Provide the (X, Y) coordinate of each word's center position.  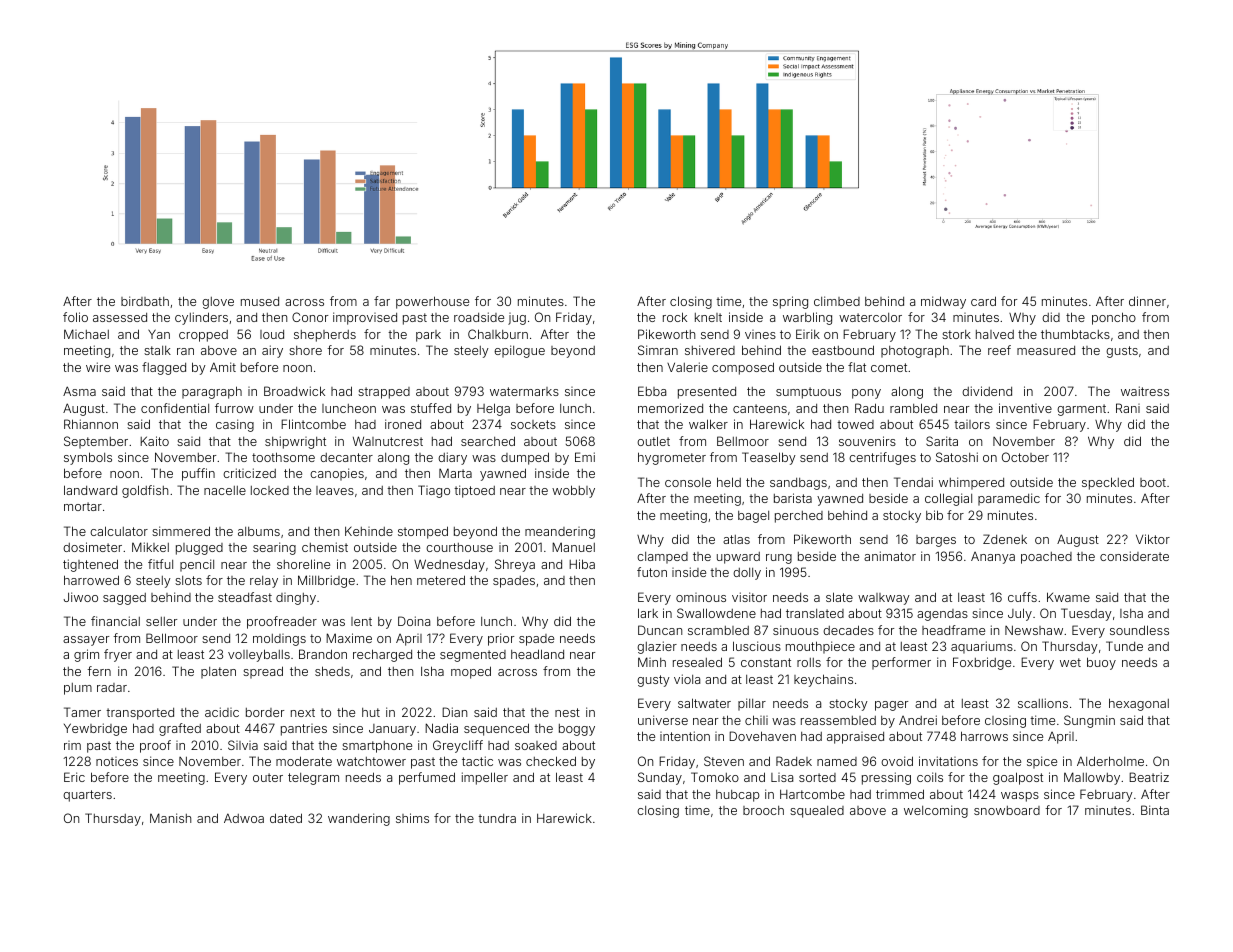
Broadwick (294, 391)
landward (90, 490)
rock (675, 317)
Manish (170, 818)
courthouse (459, 547)
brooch (763, 810)
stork (956, 334)
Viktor (1153, 539)
